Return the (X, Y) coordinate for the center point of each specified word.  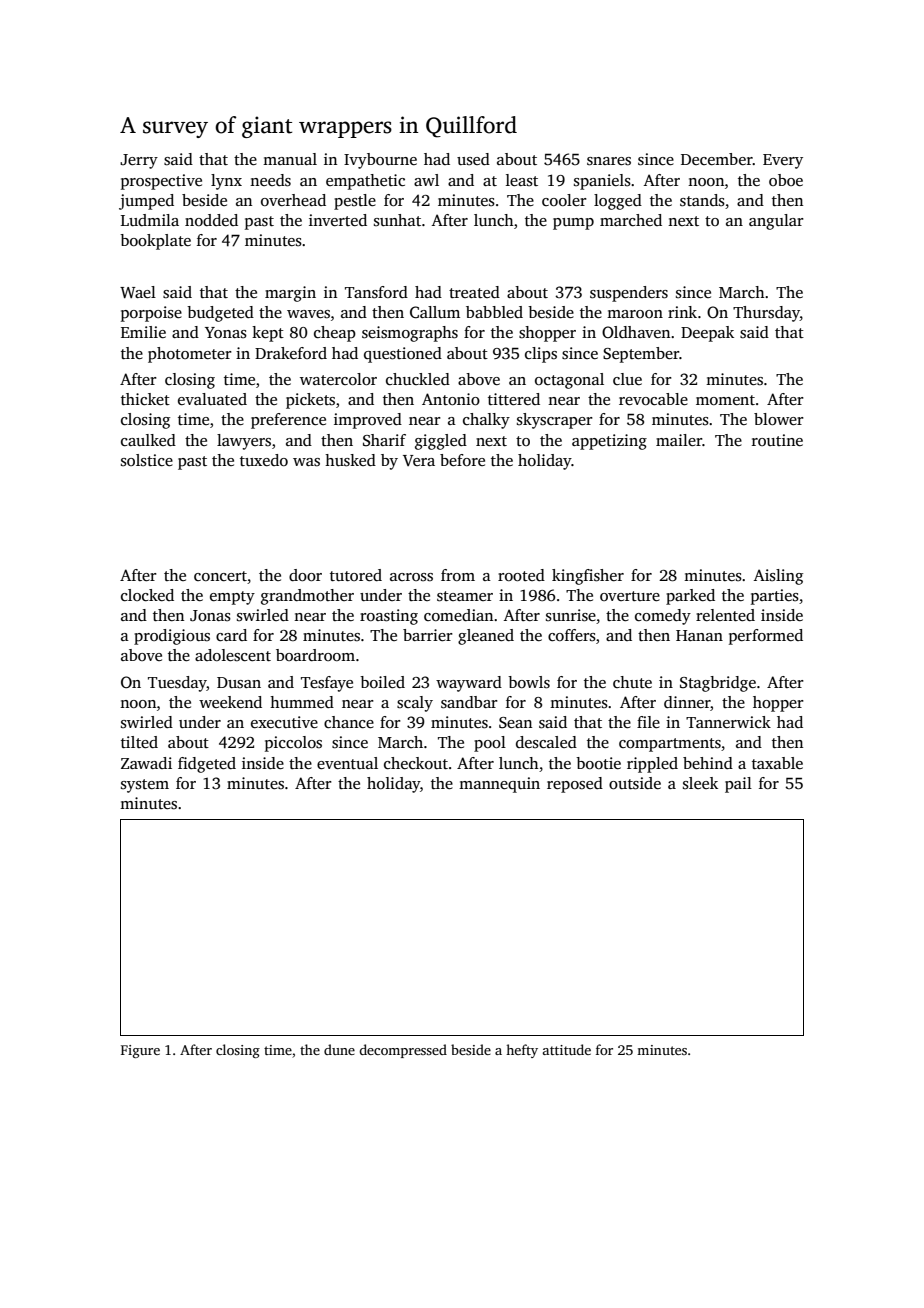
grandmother (307, 597)
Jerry (139, 161)
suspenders (629, 294)
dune (339, 1049)
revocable (653, 399)
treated (474, 292)
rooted (521, 575)
